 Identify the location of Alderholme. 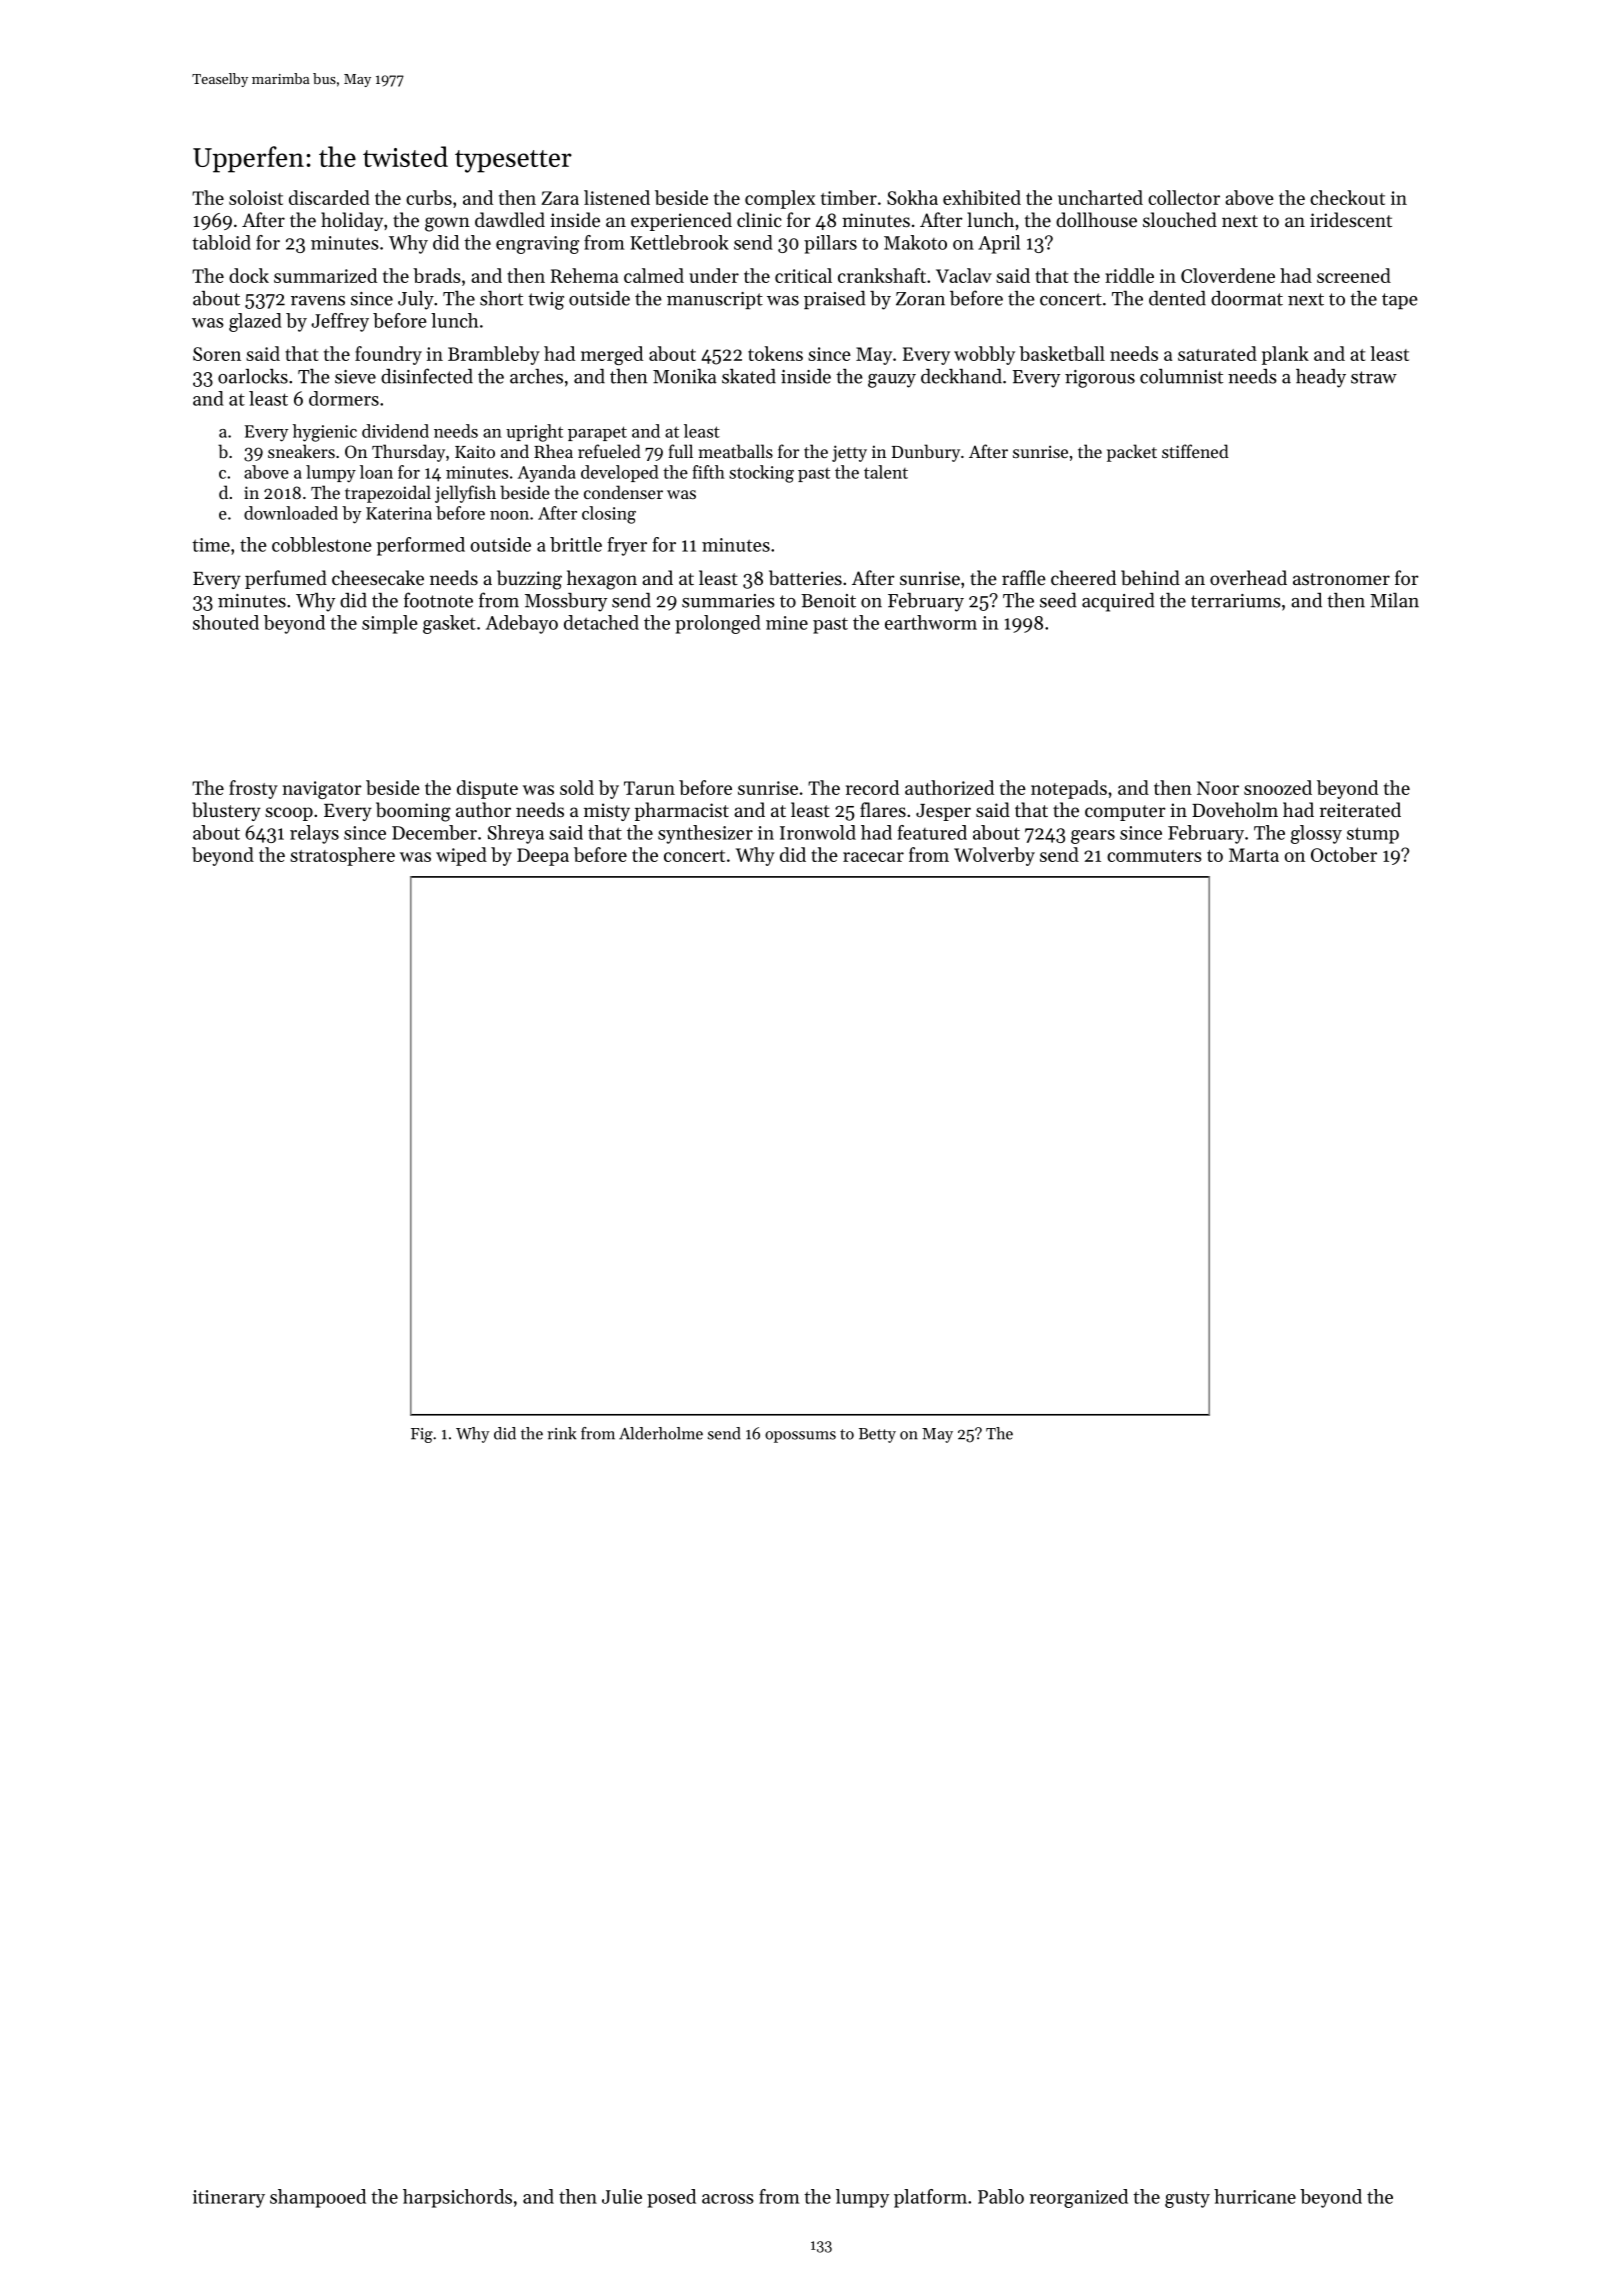
(661, 1433).
